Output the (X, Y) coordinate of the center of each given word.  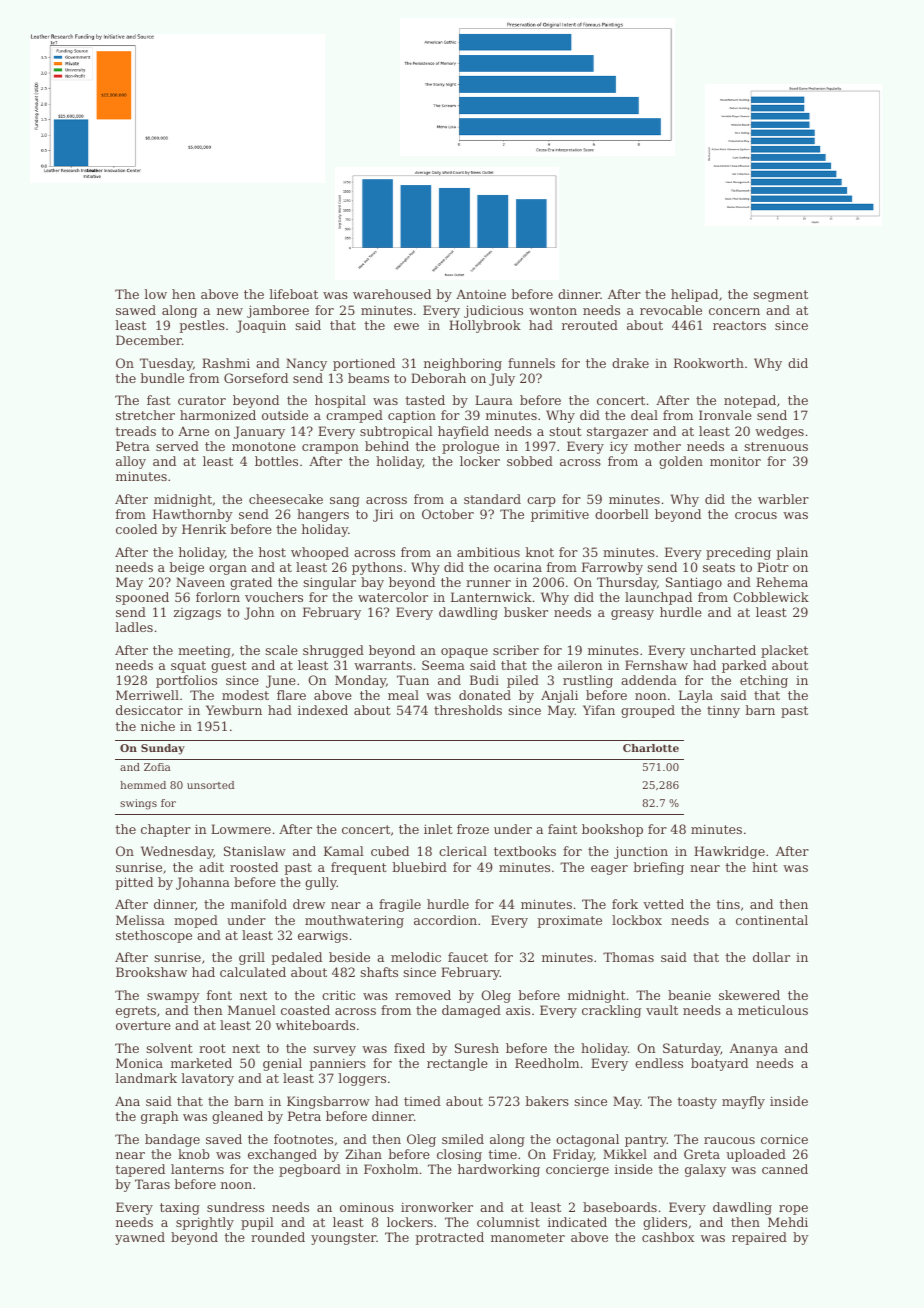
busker (526, 612)
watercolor (393, 597)
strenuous (776, 446)
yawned (140, 1238)
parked (744, 666)
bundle (162, 378)
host (272, 552)
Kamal (344, 851)
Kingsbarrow (328, 1102)
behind (387, 446)
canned (785, 1169)
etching (764, 681)
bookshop (612, 830)
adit (211, 867)
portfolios (186, 681)
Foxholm (391, 1169)
